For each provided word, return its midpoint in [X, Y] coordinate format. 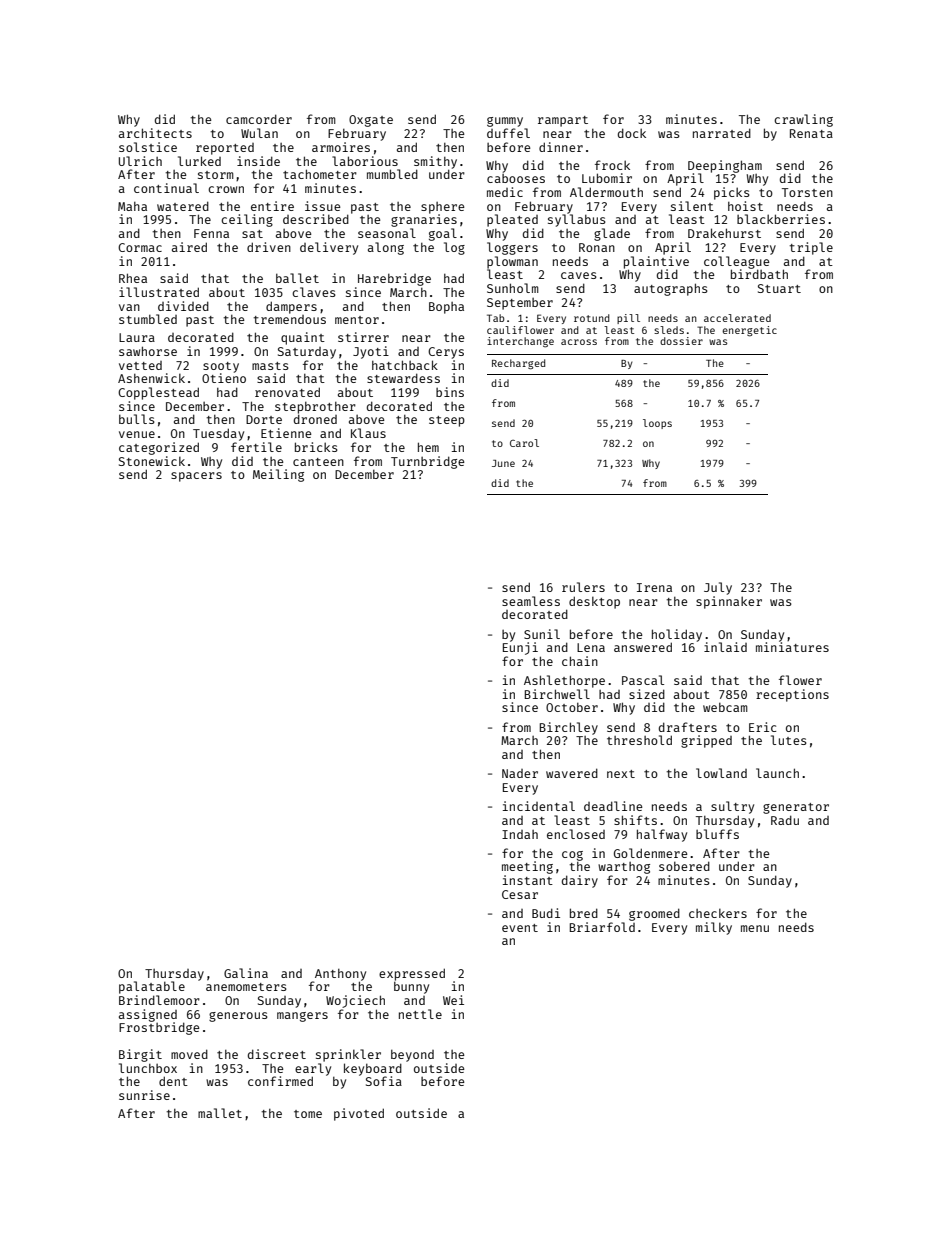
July [718, 588]
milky [714, 928]
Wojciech [355, 1001]
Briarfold [602, 927]
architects [155, 133]
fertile [256, 447]
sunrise [144, 1095]
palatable [152, 987]
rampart [563, 121]
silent [692, 206]
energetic [749, 331]
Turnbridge [428, 462]
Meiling [278, 475]
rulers [583, 587]
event [520, 928]
